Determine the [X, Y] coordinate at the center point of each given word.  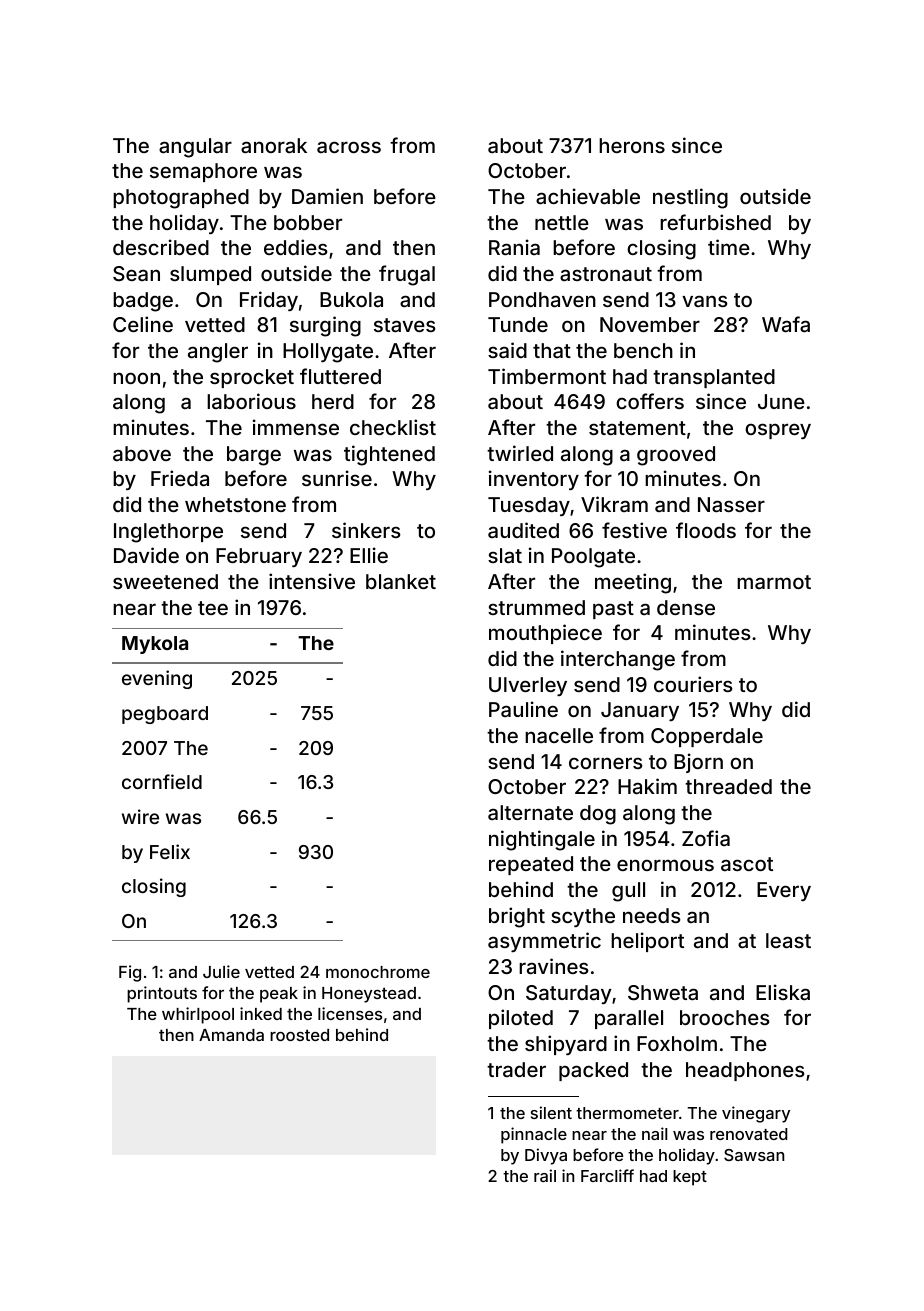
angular [195, 148]
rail [545, 1175]
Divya [546, 1156]
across [349, 147]
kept [690, 1178]
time [729, 247]
